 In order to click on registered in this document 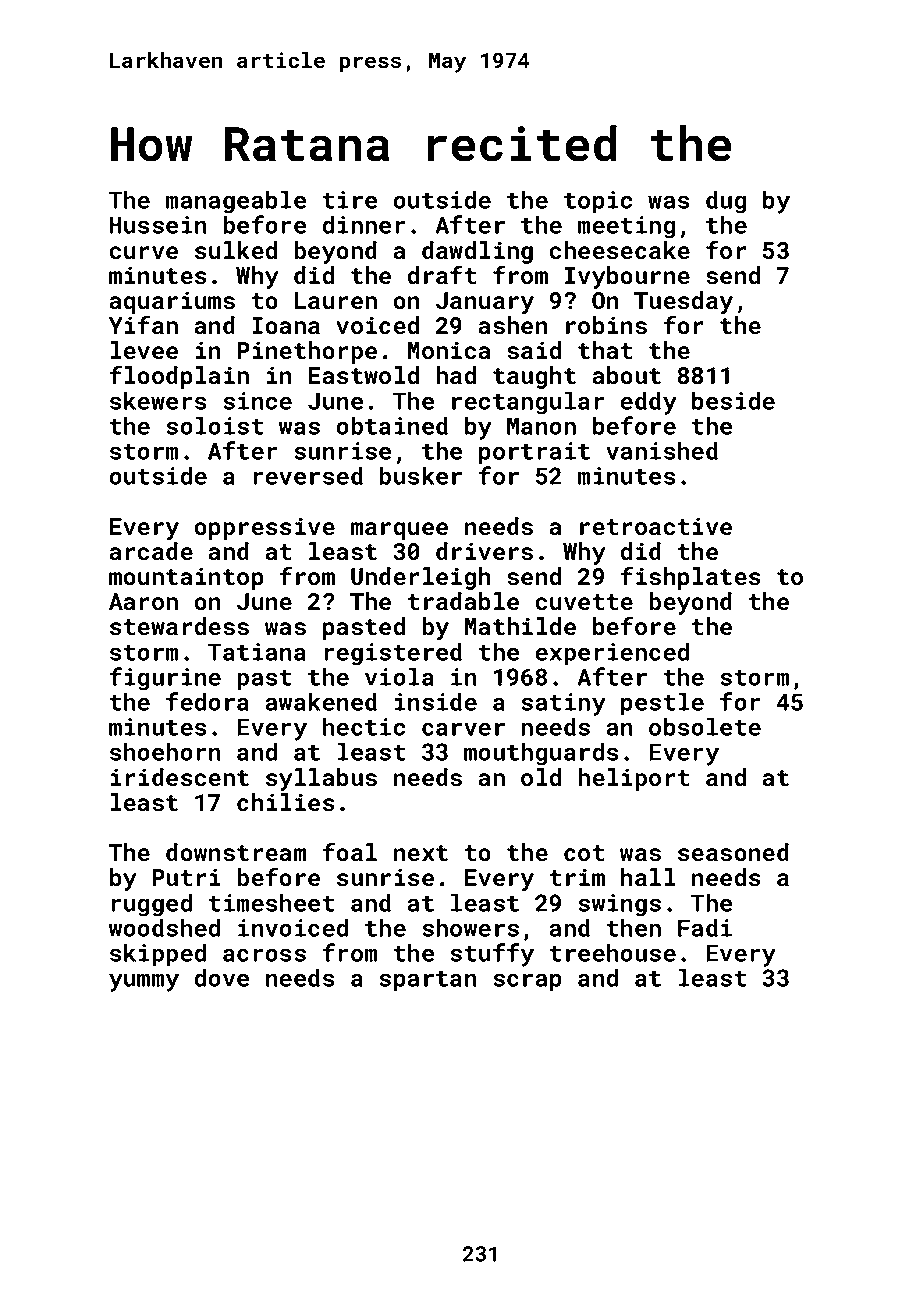, I will do `click(393, 654)`.
